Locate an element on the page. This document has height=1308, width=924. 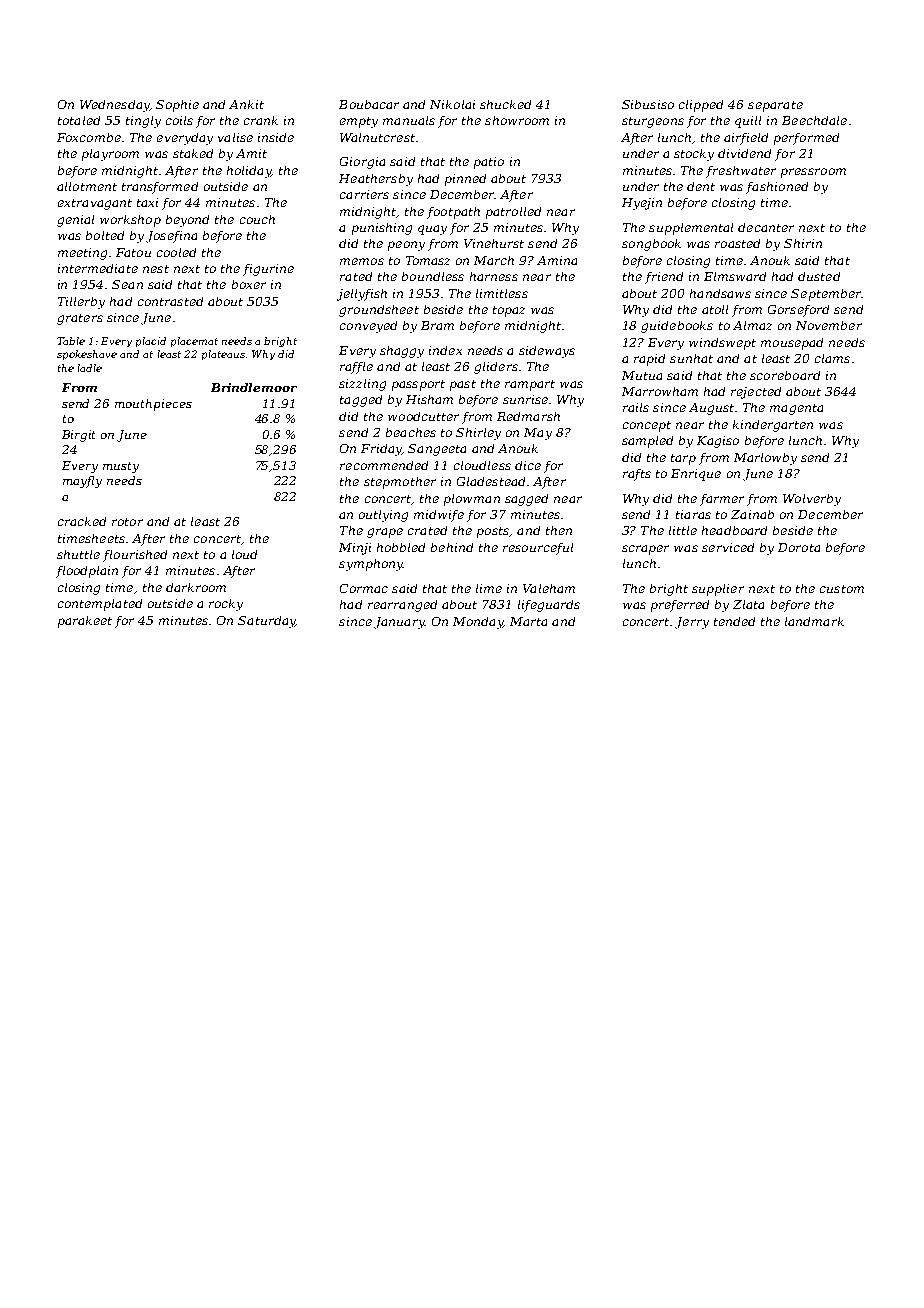
Josefina is located at coordinates (171, 237).
